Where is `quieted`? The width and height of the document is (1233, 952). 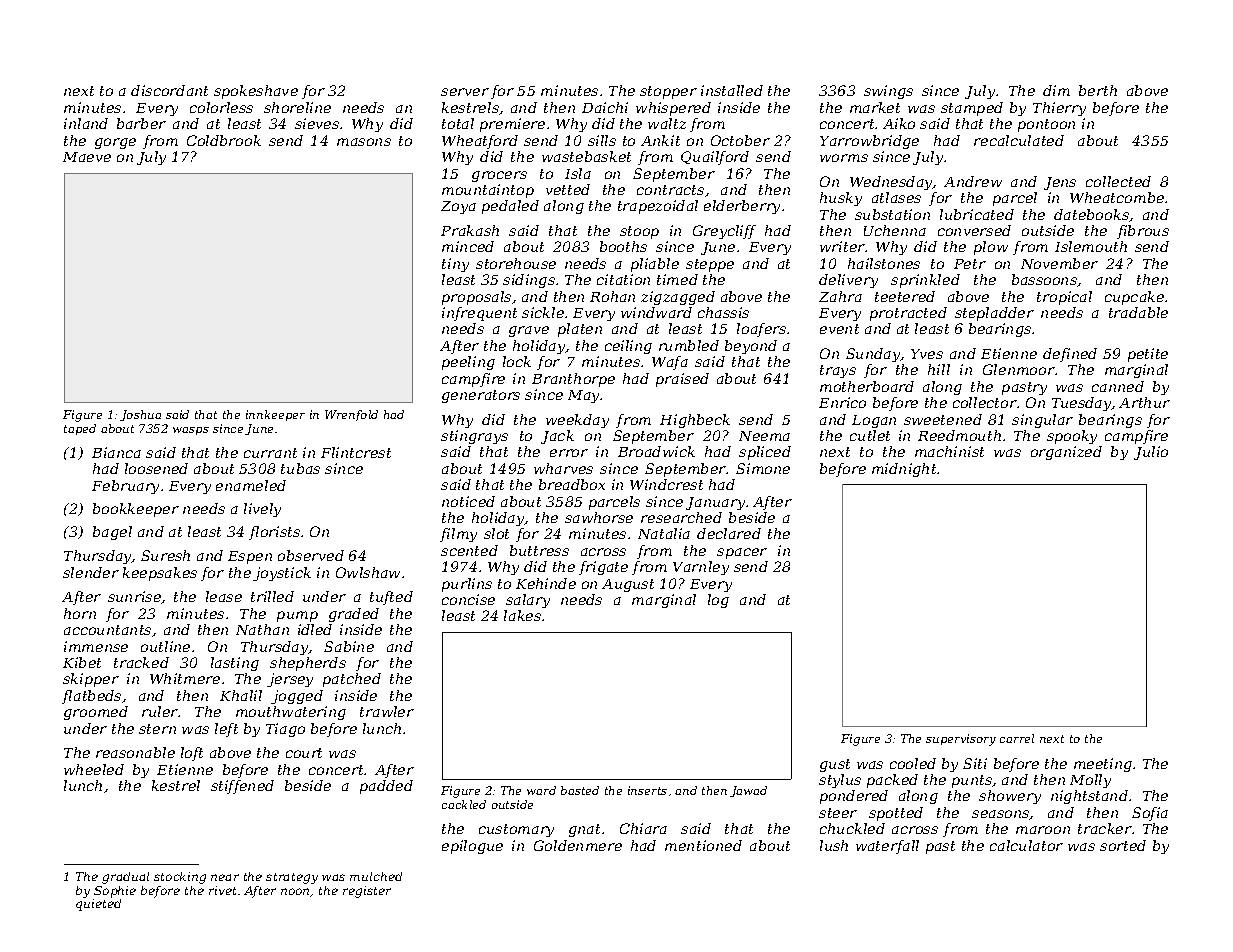
quieted is located at coordinates (98, 905).
